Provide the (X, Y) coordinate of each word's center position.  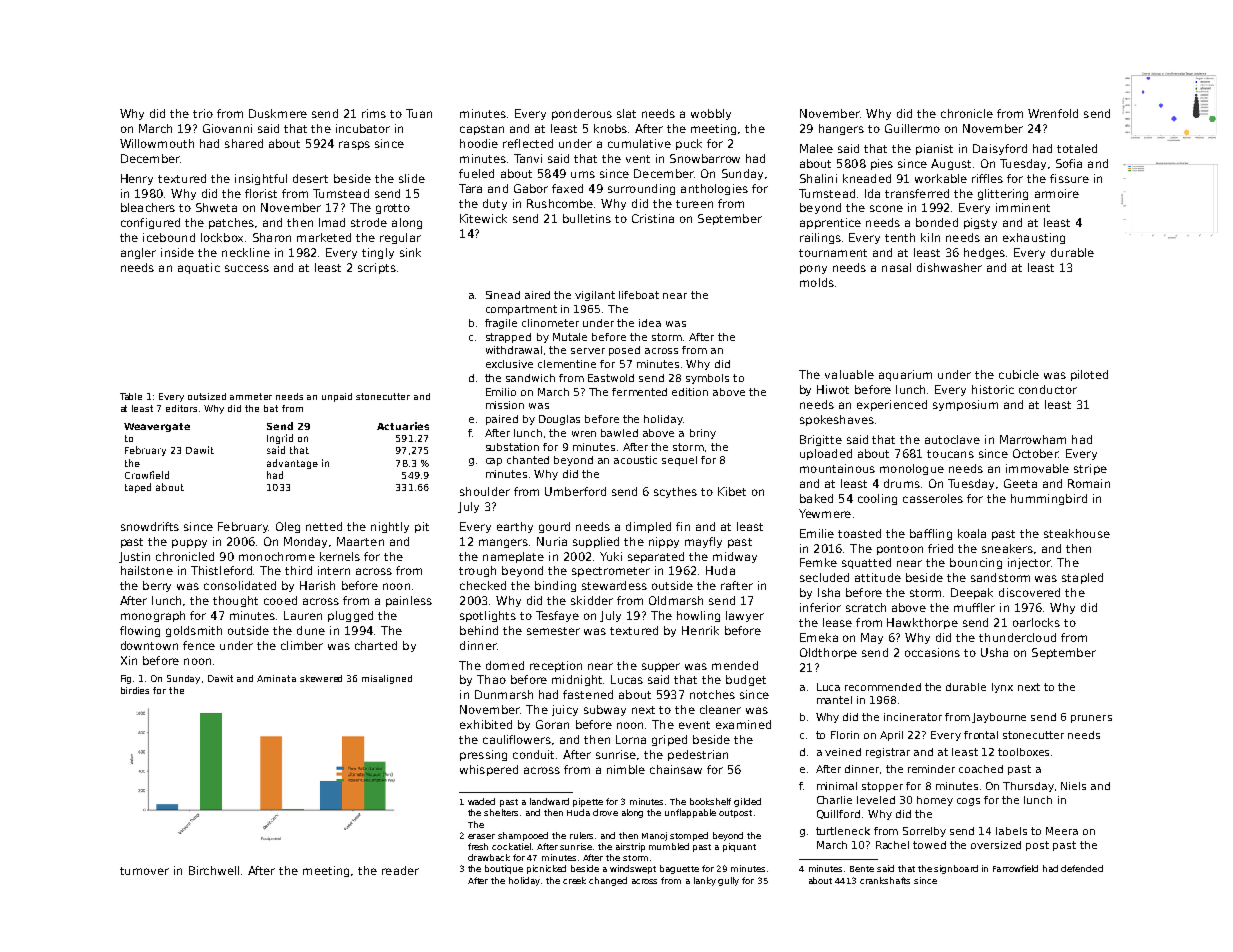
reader (400, 870)
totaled (1077, 148)
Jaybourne (999, 718)
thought (235, 601)
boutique (504, 869)
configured (150, 223)
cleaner (720, 709)
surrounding (641, 189)
